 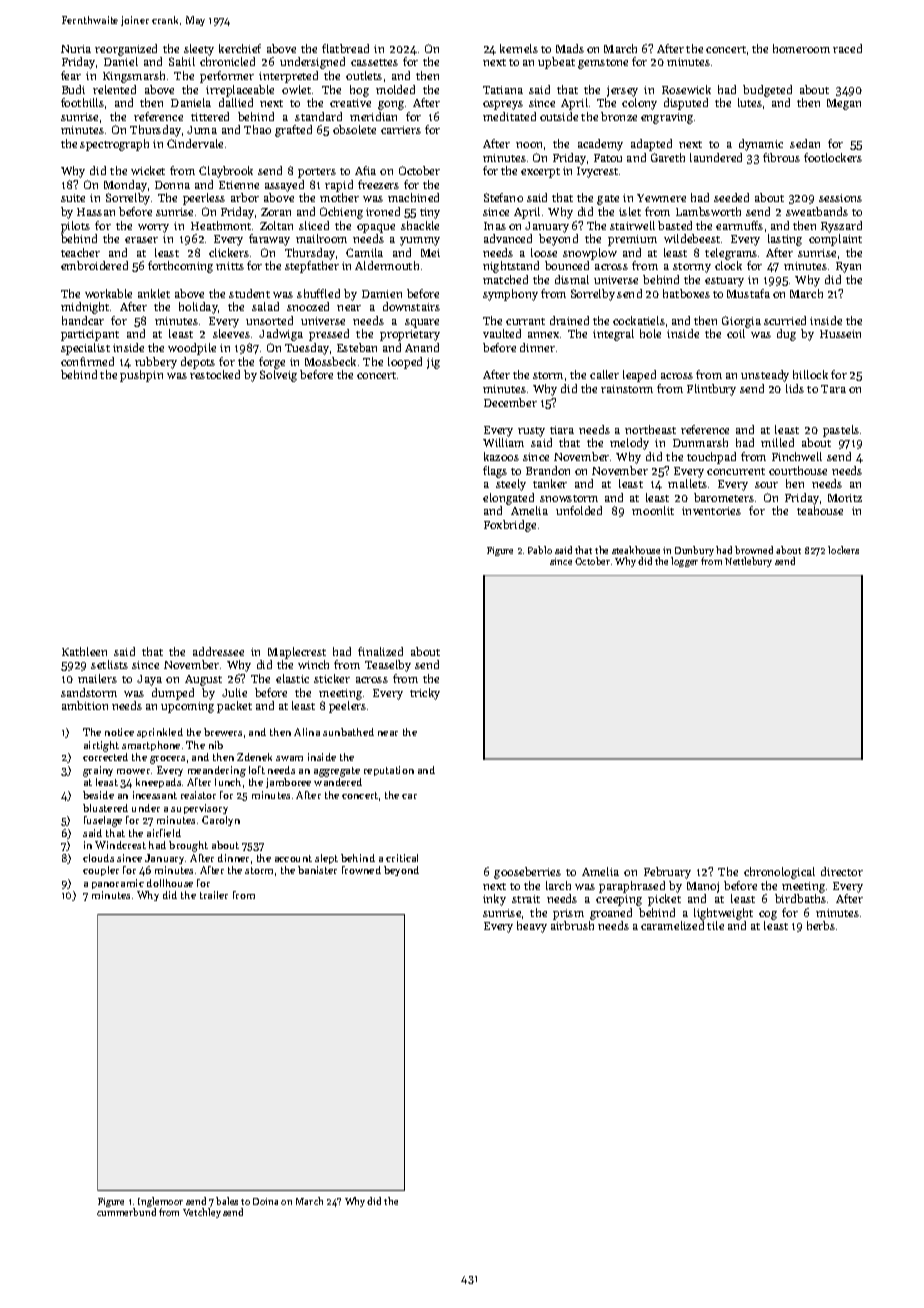 What do you see at coordinates (85, 705) in the screenshot?
I see `ambition` at bounding box center [85, 705].
